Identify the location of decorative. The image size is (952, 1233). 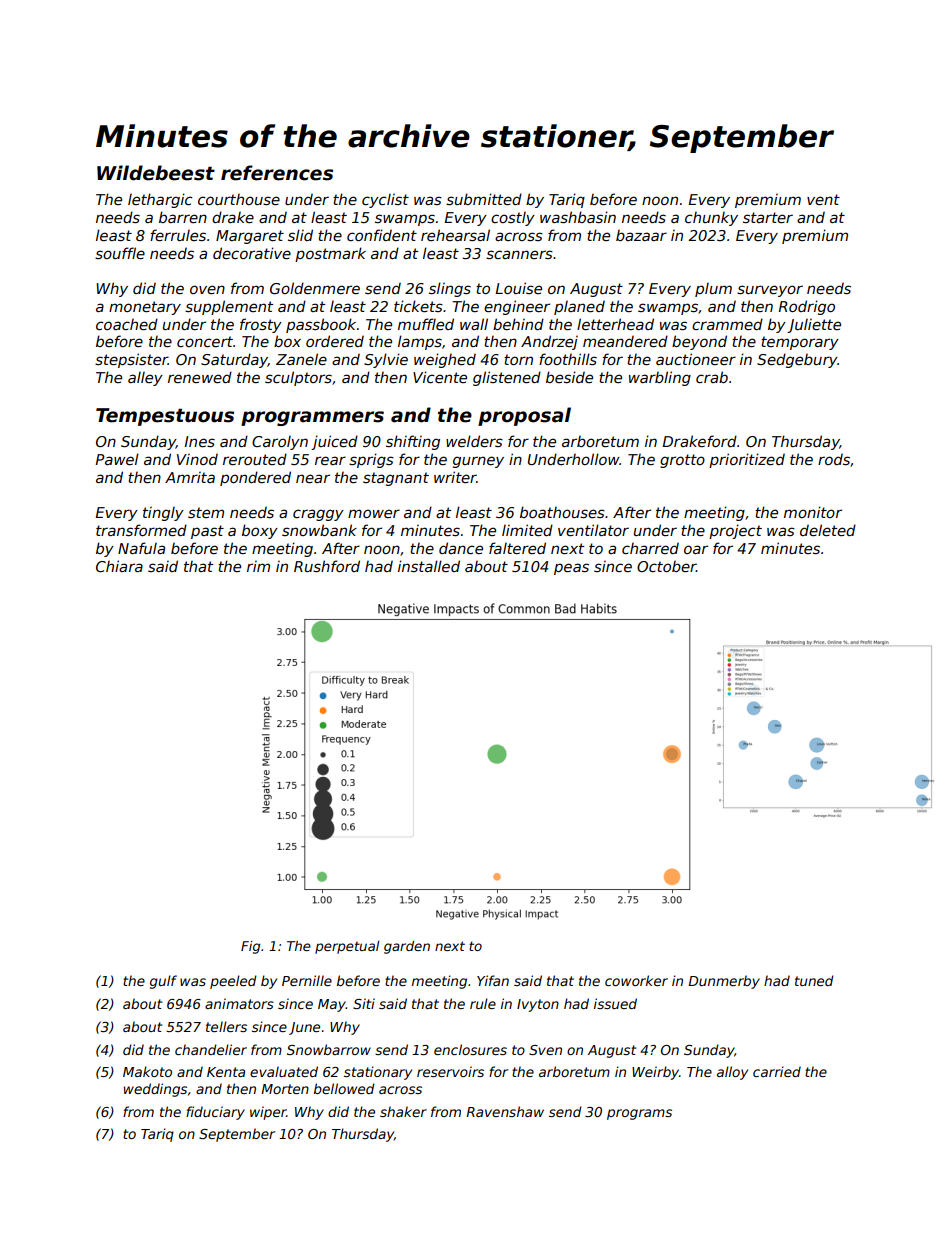
(252, 253).
